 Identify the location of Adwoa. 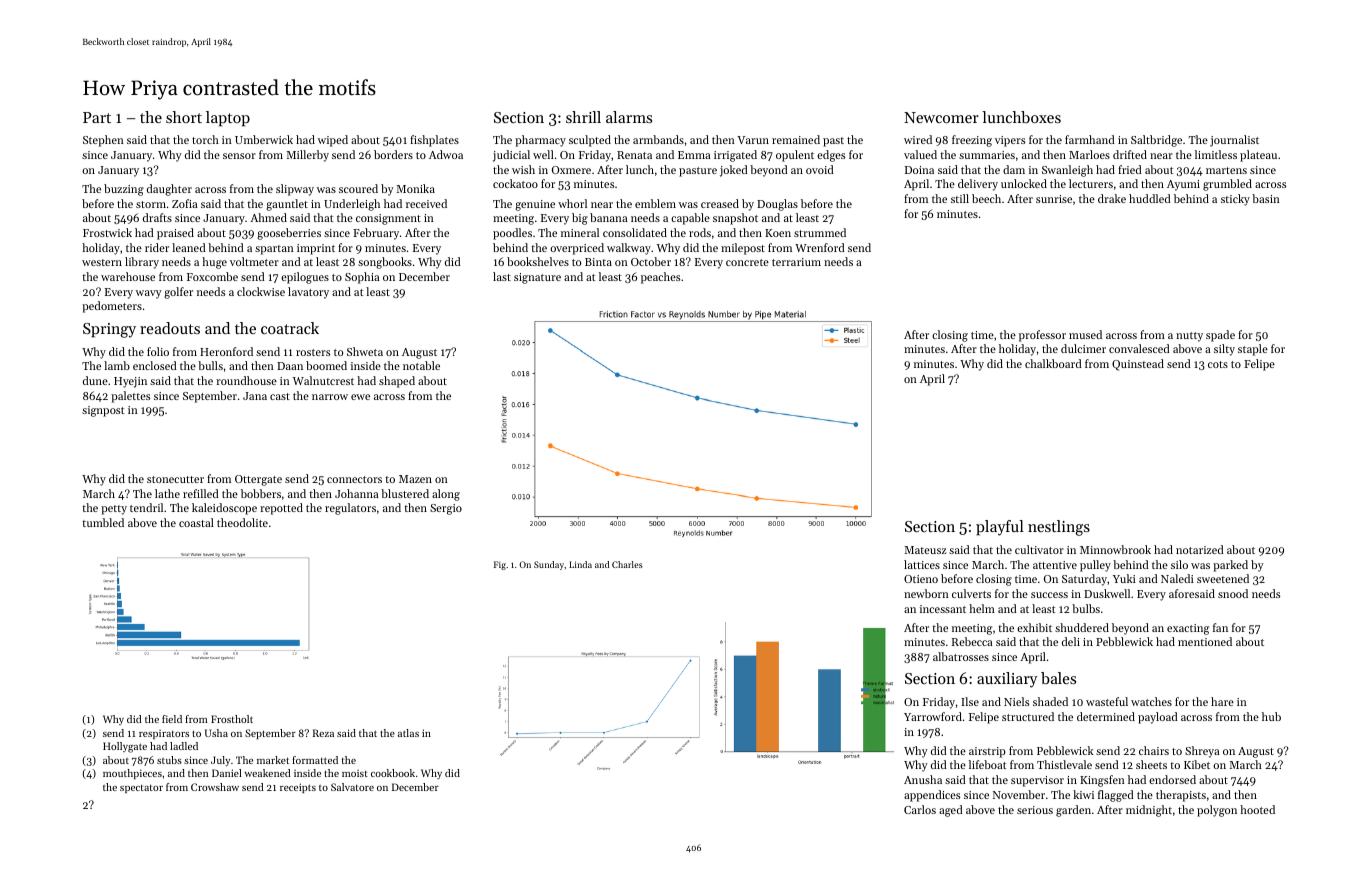
(446, 154).
